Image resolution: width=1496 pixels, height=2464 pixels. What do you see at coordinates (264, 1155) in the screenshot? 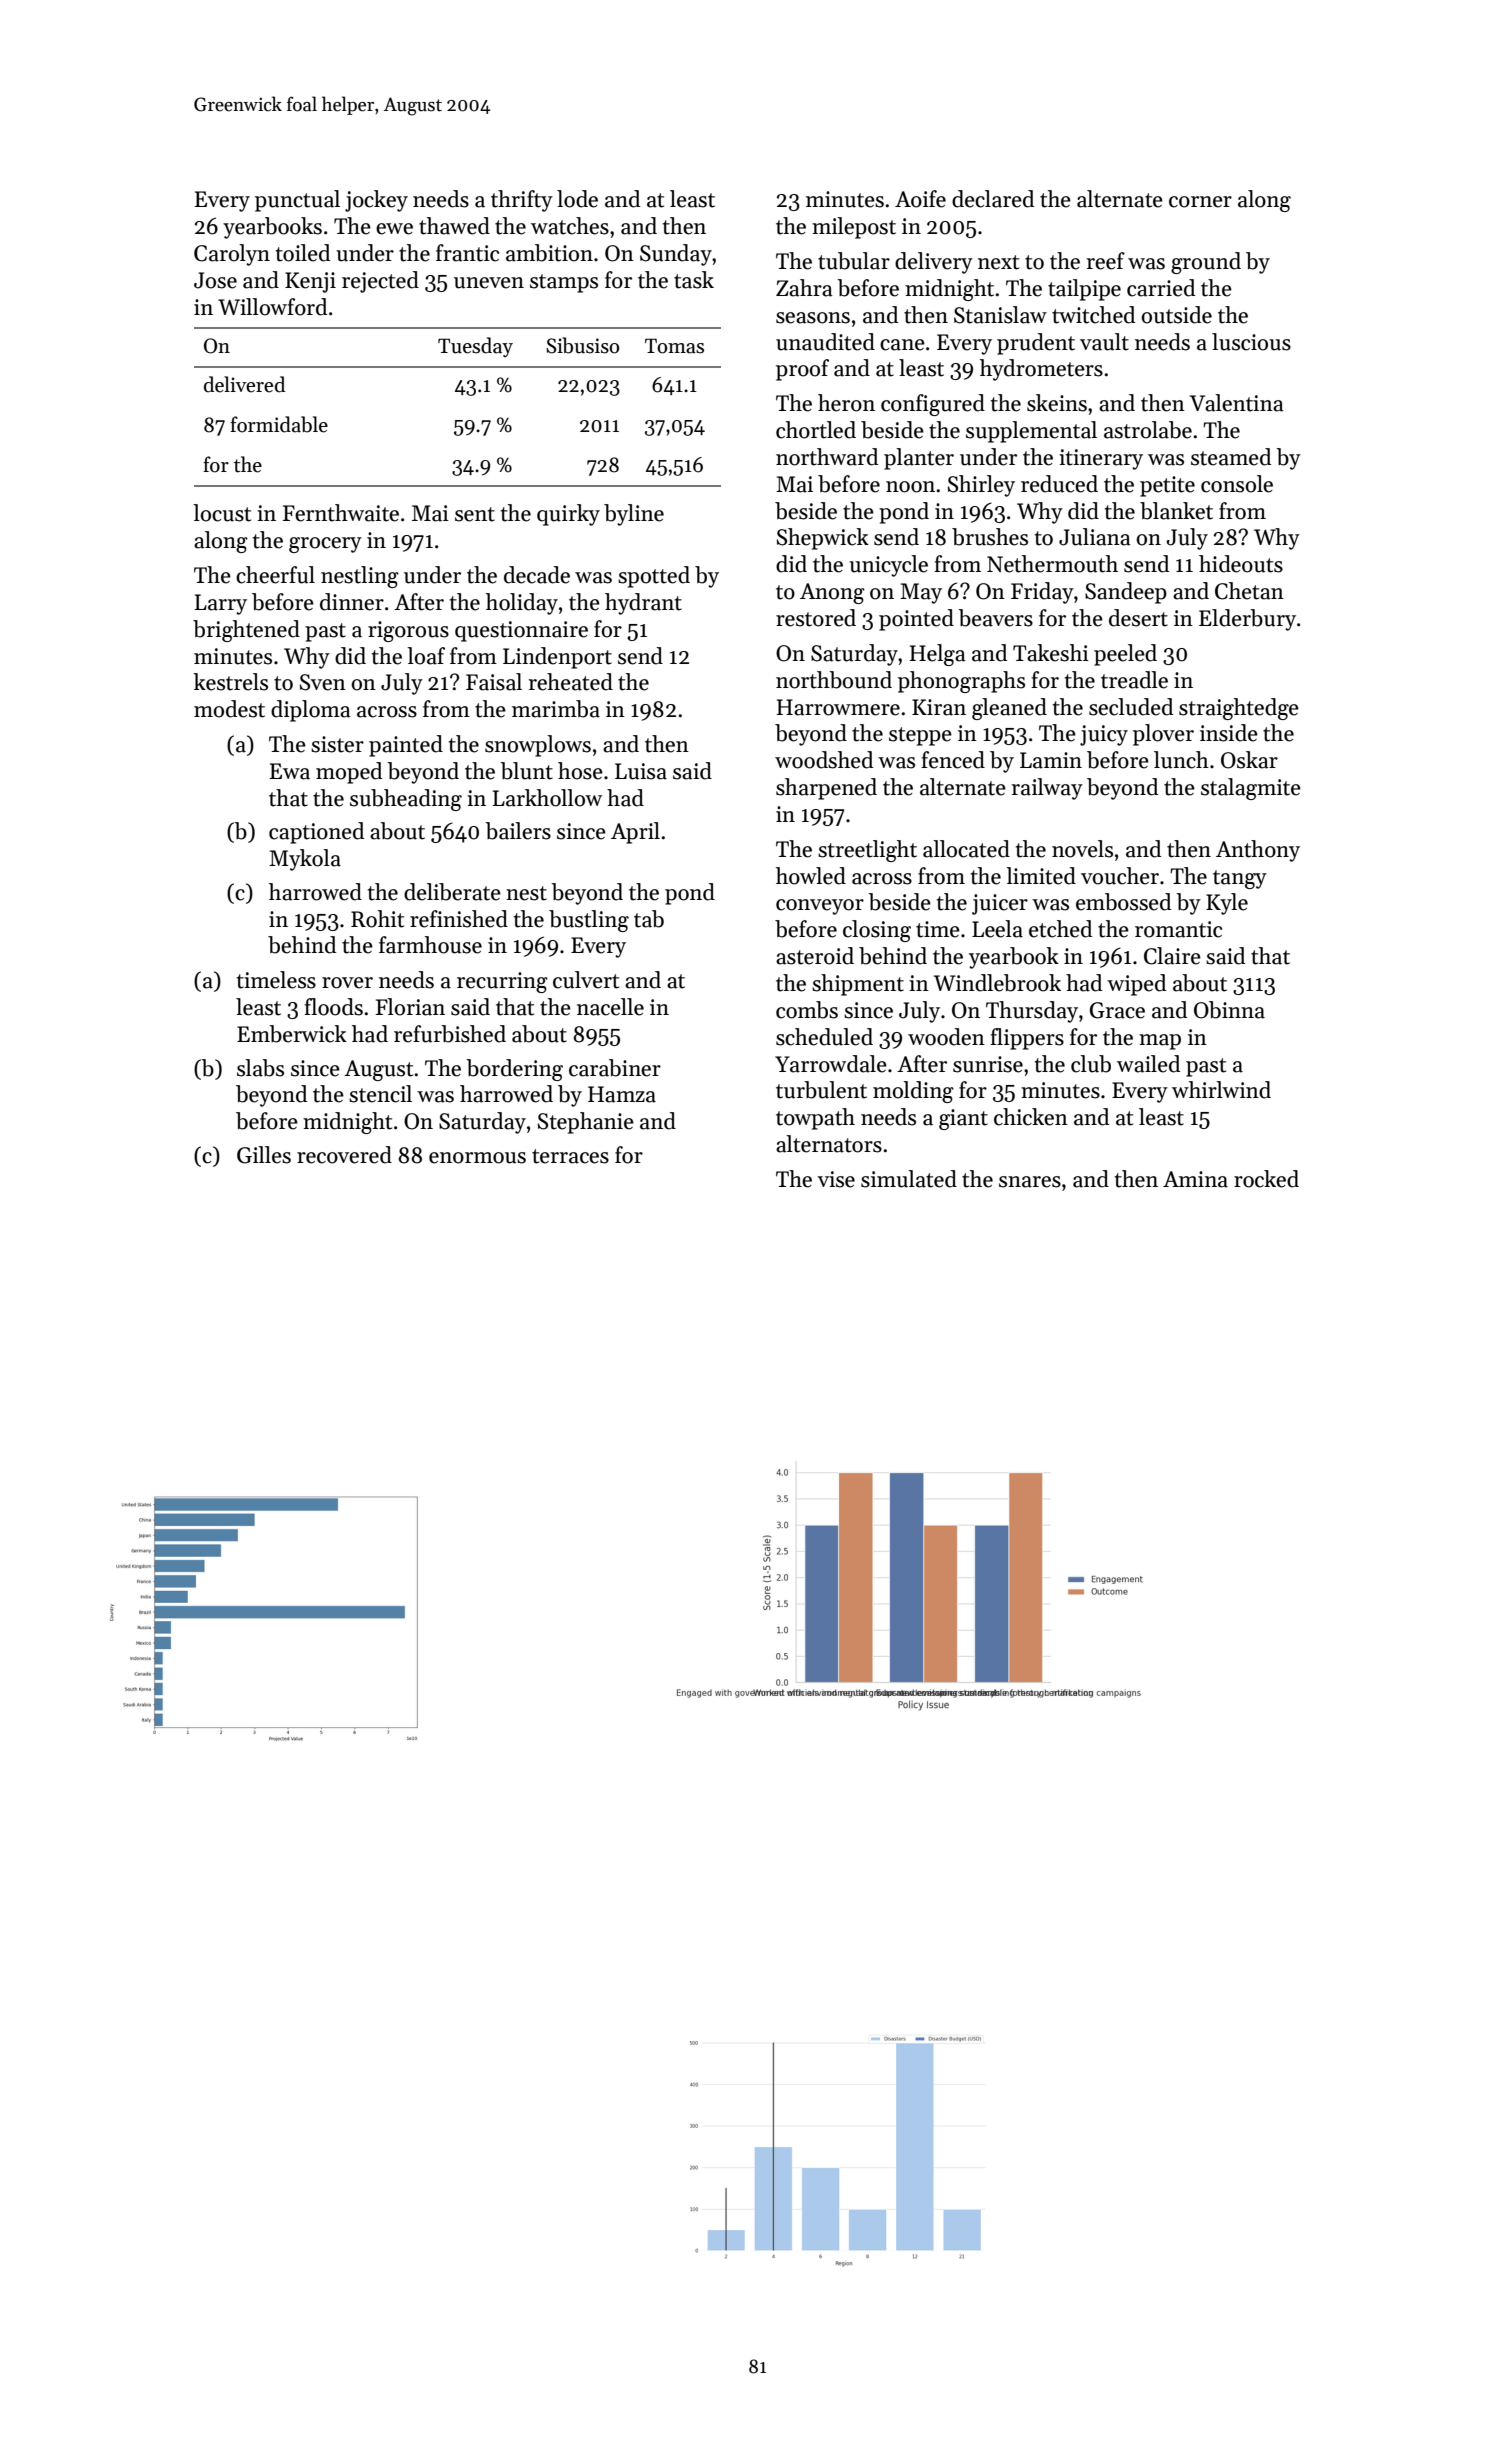
I see `Gilles` at bounding box center [264, 1155].
